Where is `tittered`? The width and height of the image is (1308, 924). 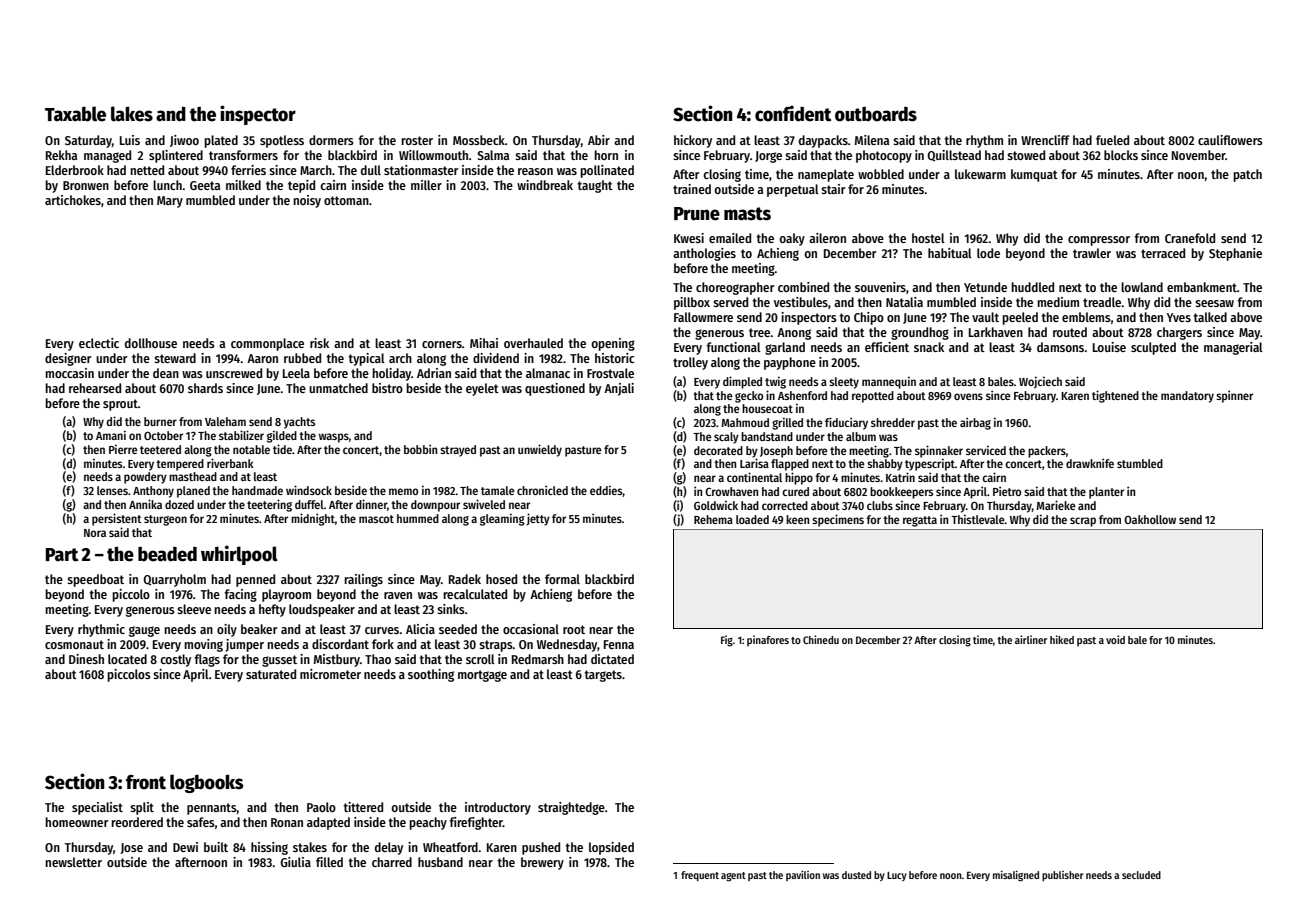
tittered is located at coordinates (363, 807).
